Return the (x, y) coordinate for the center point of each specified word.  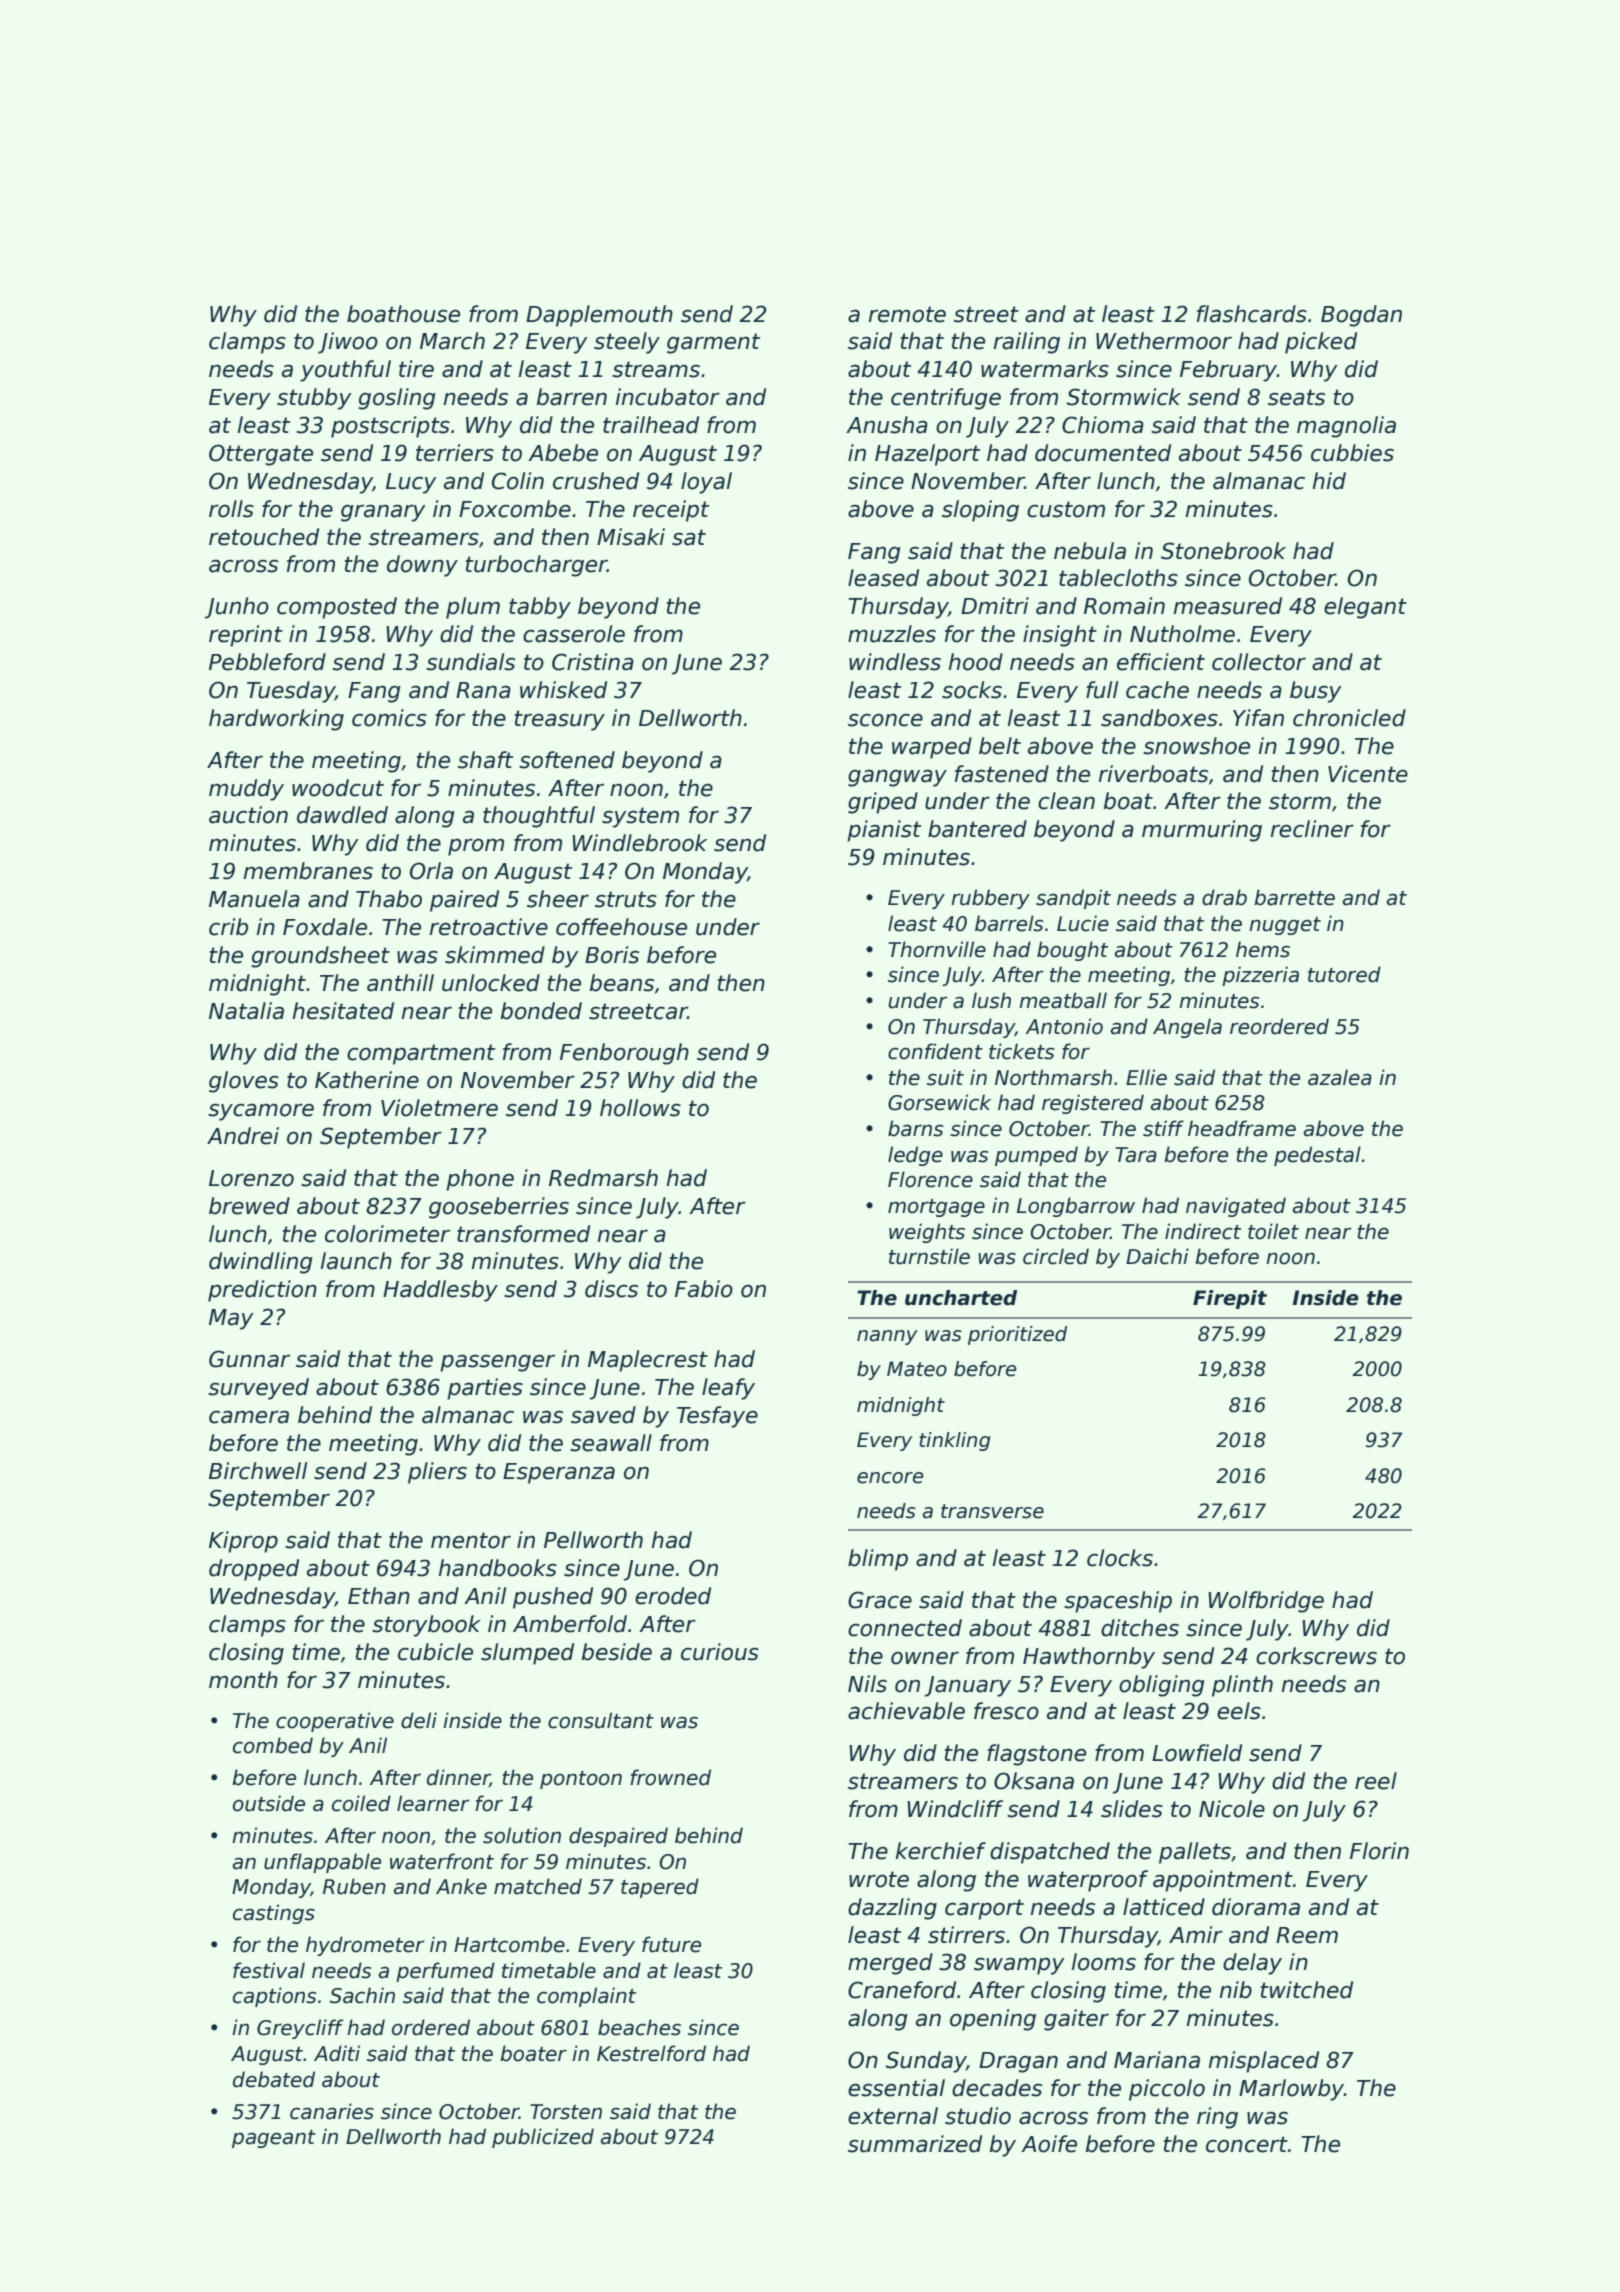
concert (1247, 2144)
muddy (246, 790)
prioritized (1017, 1335)
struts (626, 899)
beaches (639, 2027)
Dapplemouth (599, 316)
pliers (437, 1473)
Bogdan (1361, 316)
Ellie (1146, 1077)
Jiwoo (348, 343)
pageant (274, 2139)
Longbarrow (1076, 1207)
